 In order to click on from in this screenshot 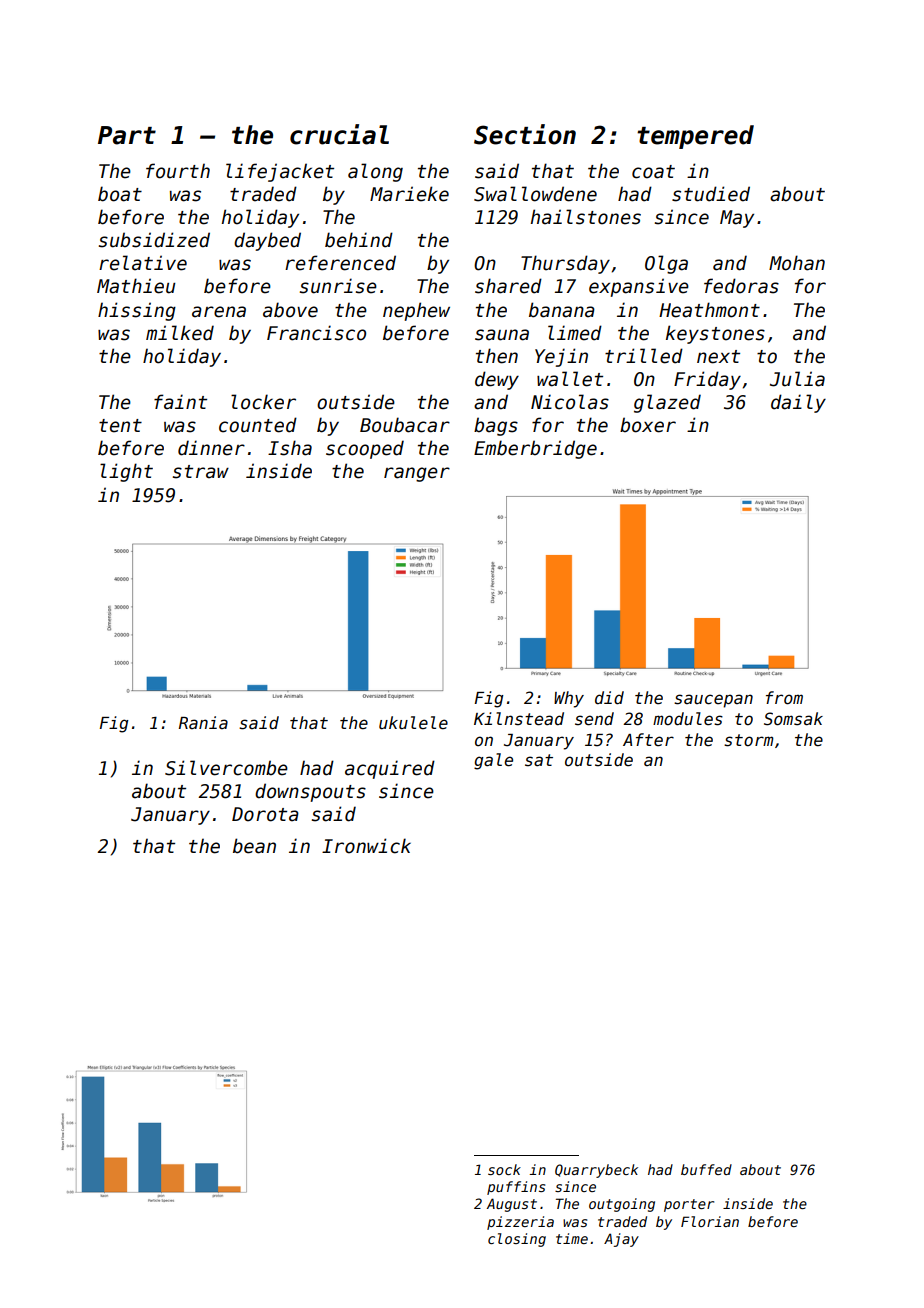, I will do `click(784, 698)`.
